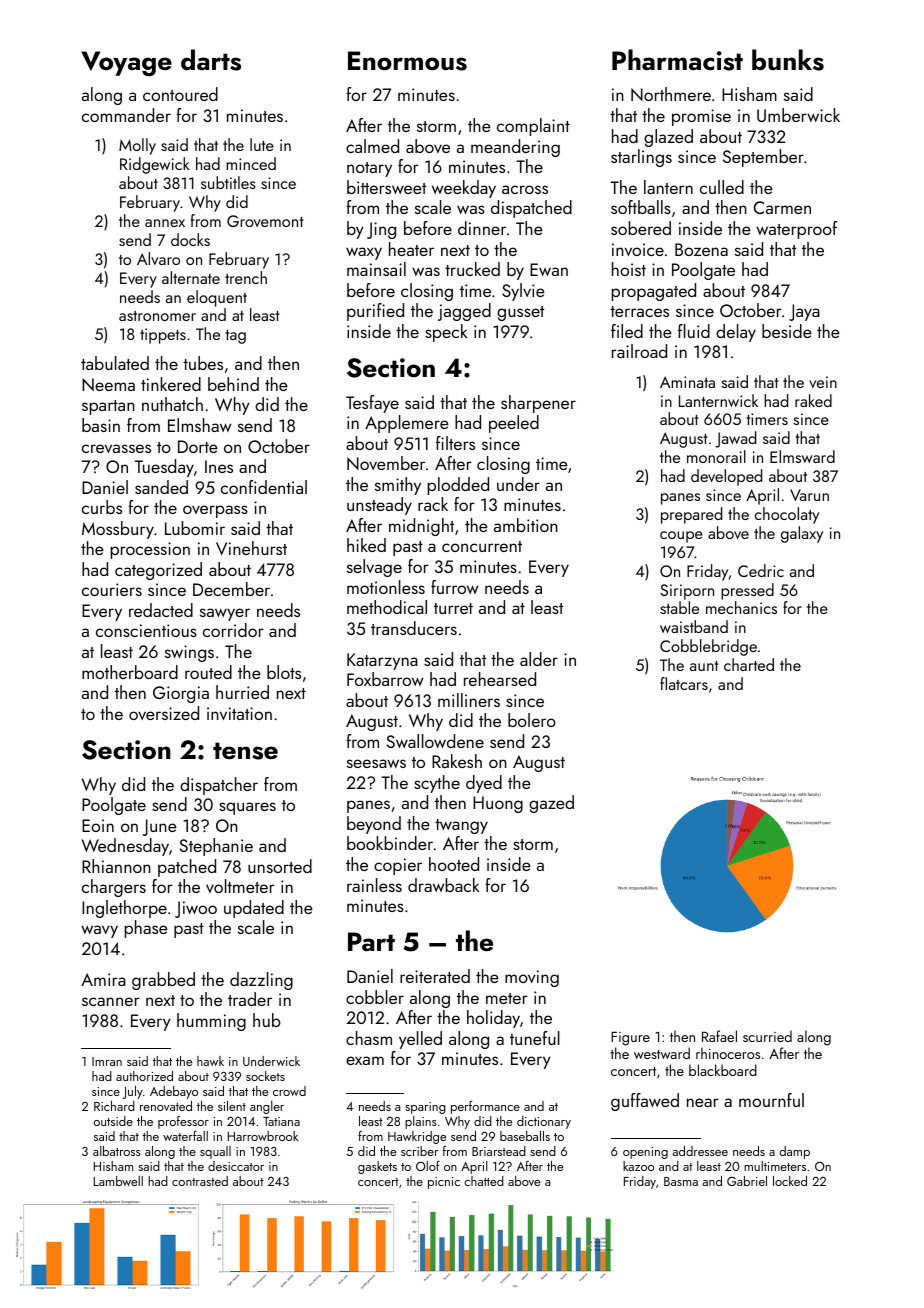  What do you see at coordinates (813, 400) in the screenshot?
I see `raked` at bounding box center [813, 400].
